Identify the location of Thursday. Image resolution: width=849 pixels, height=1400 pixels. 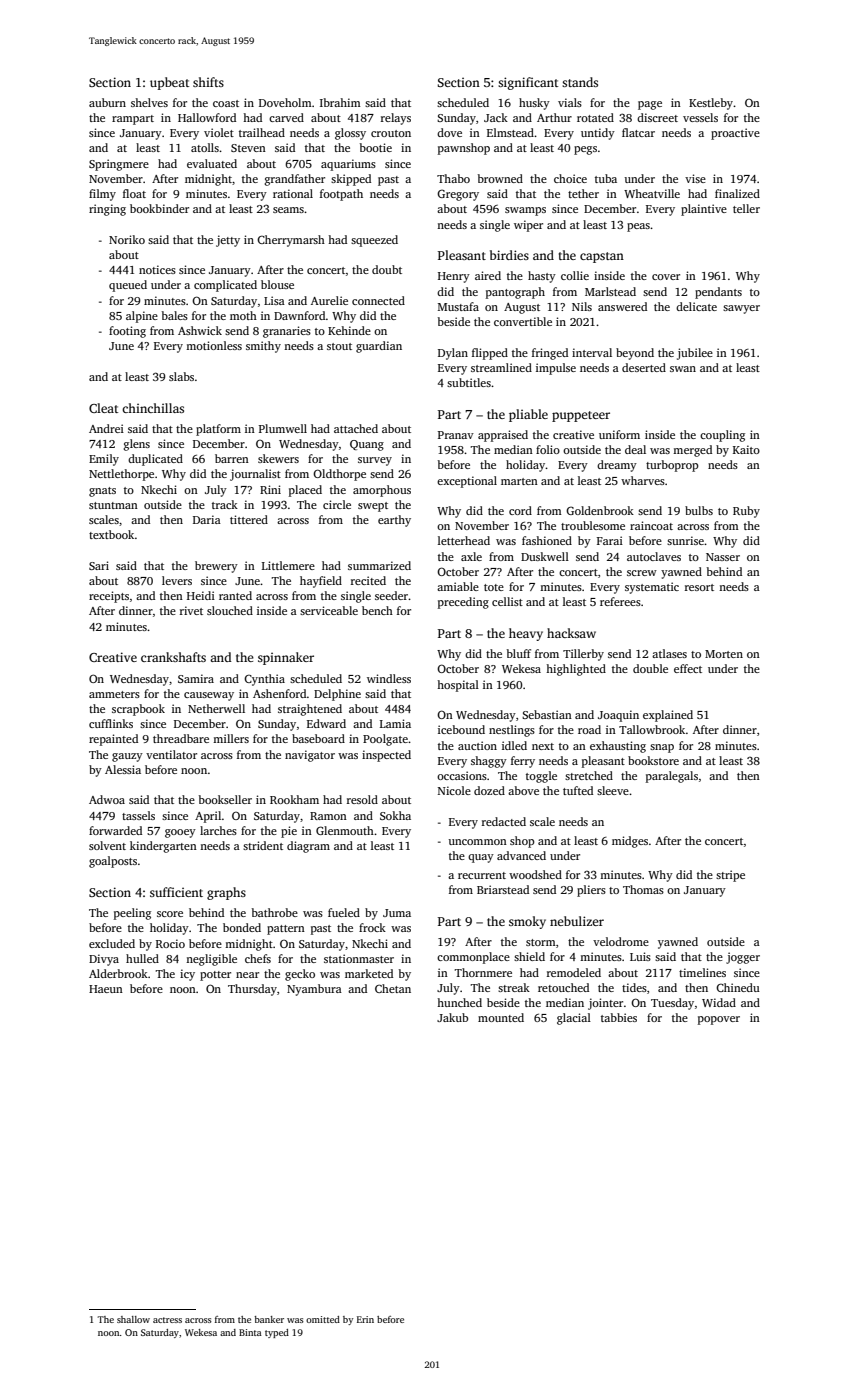
(252, 990).
